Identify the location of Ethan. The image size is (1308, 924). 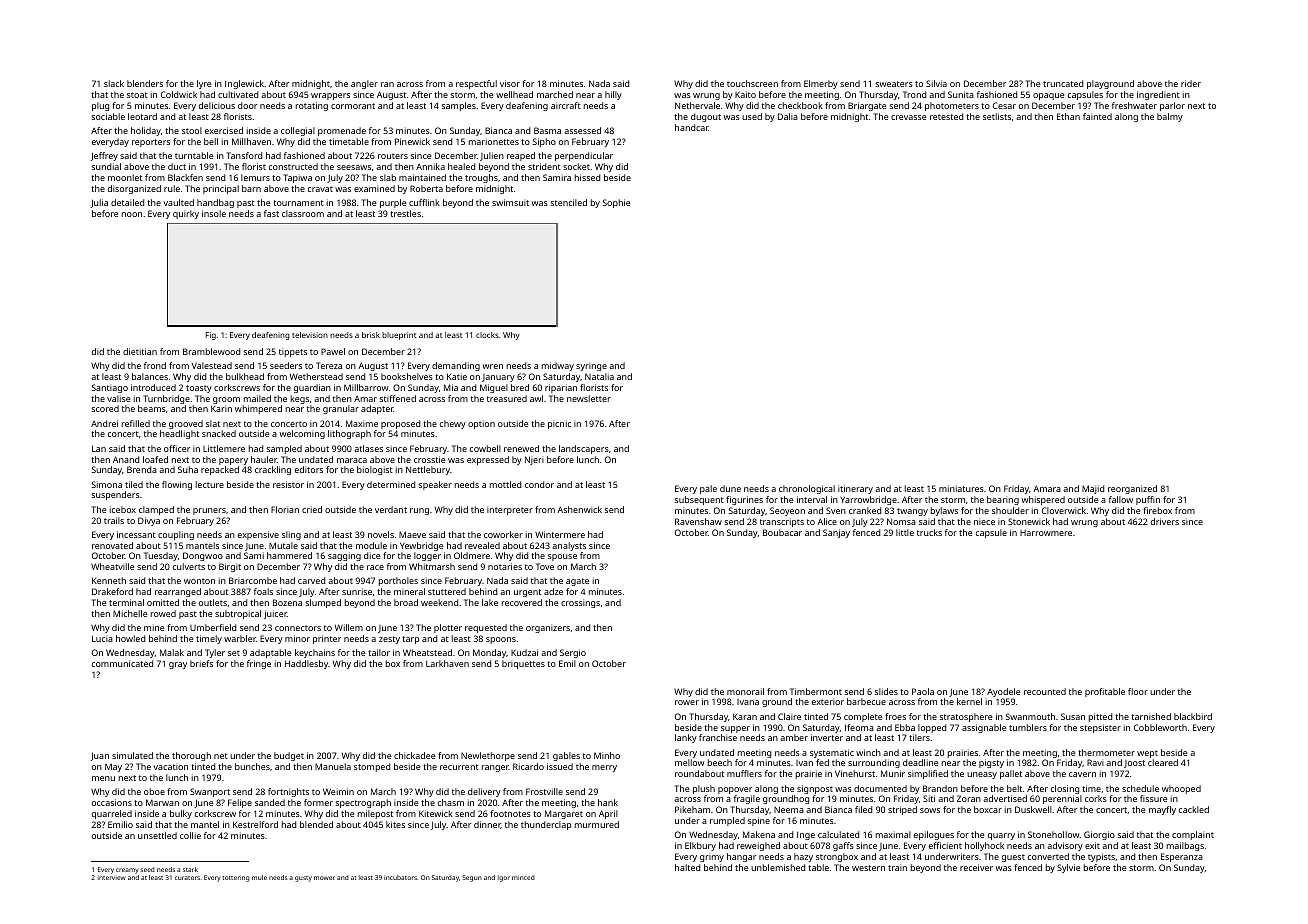
(1068, 116).
